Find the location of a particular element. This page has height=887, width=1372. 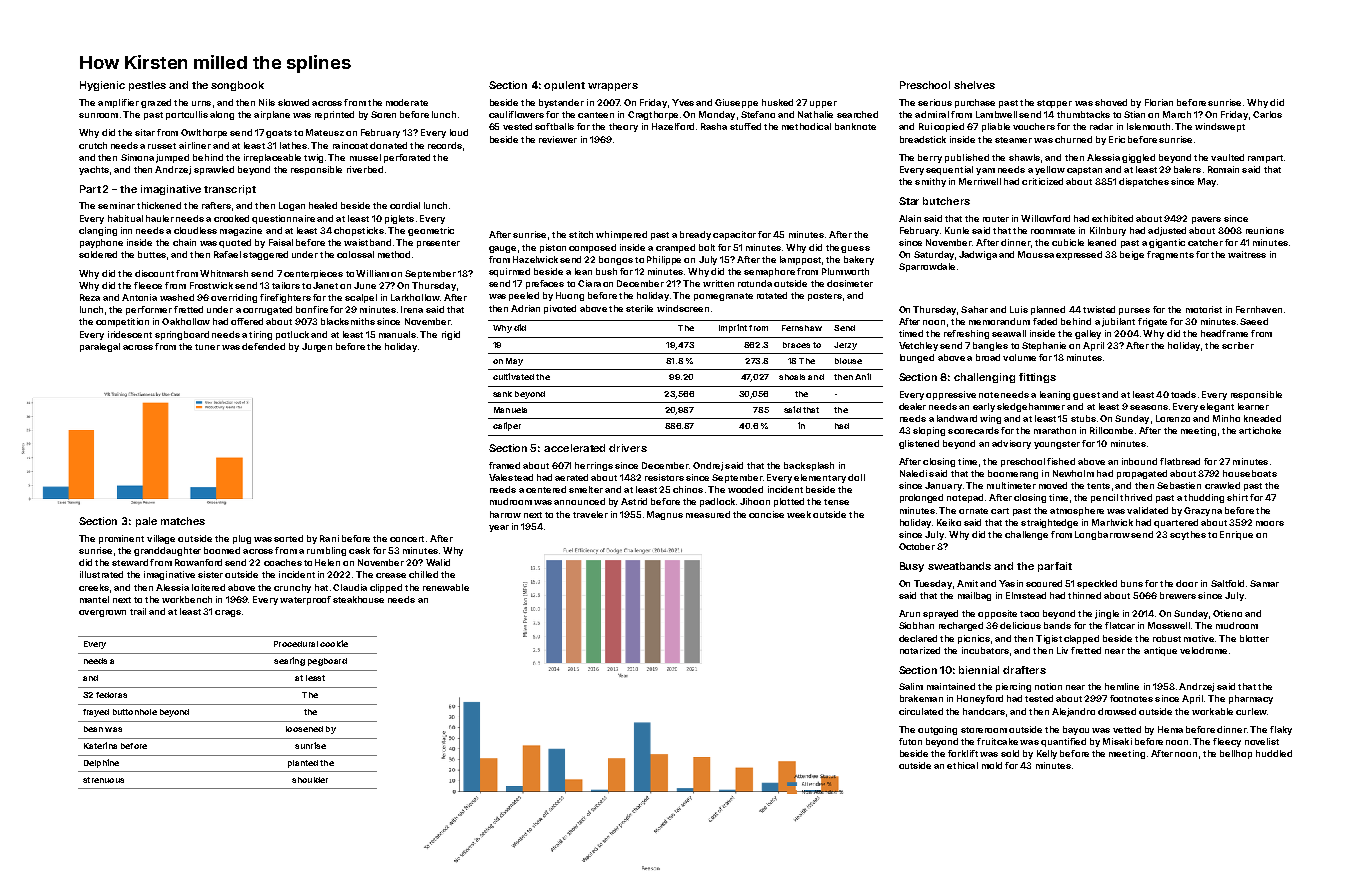

Walid is located at coordinates (438, 562).
